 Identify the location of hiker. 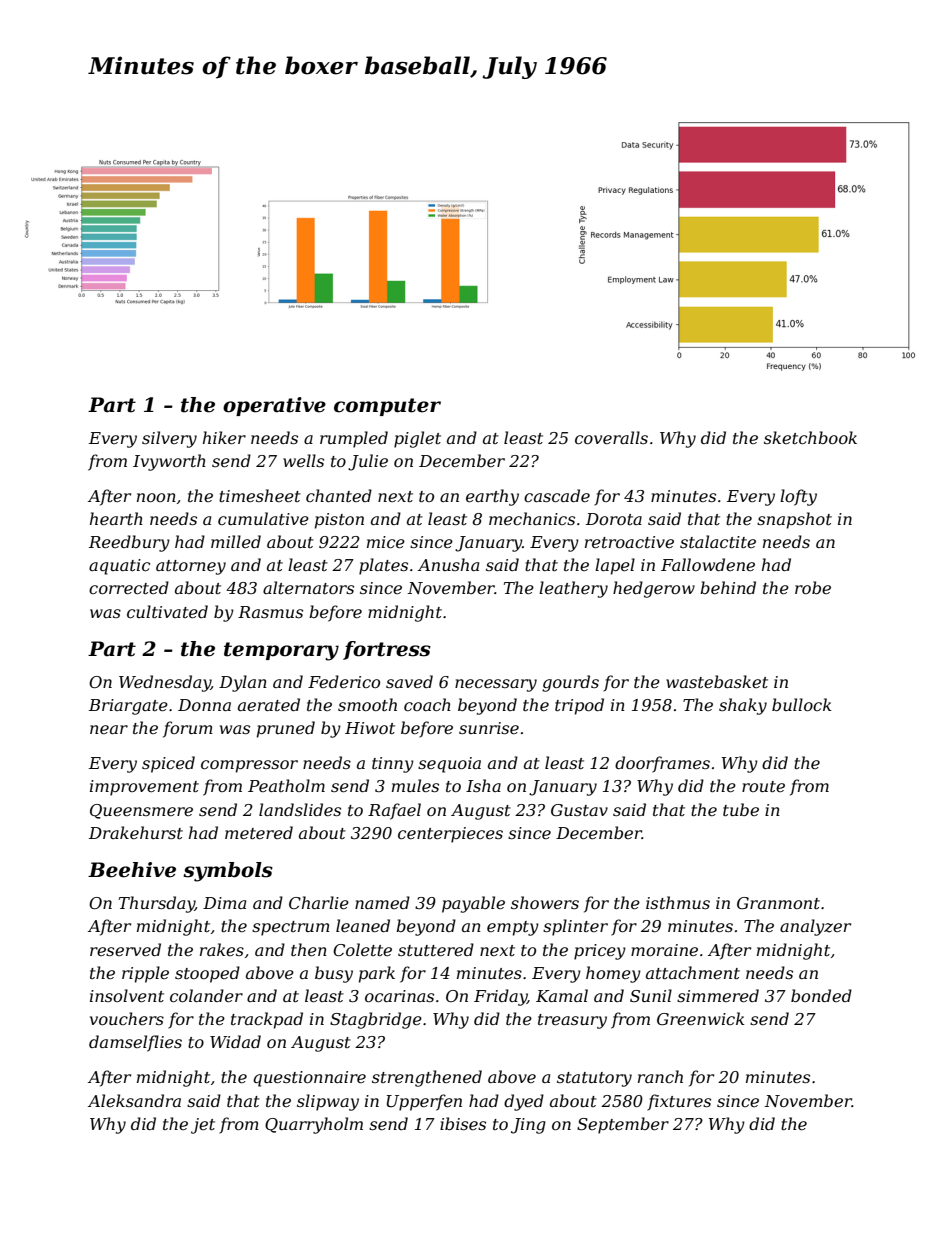
(224, 437).
